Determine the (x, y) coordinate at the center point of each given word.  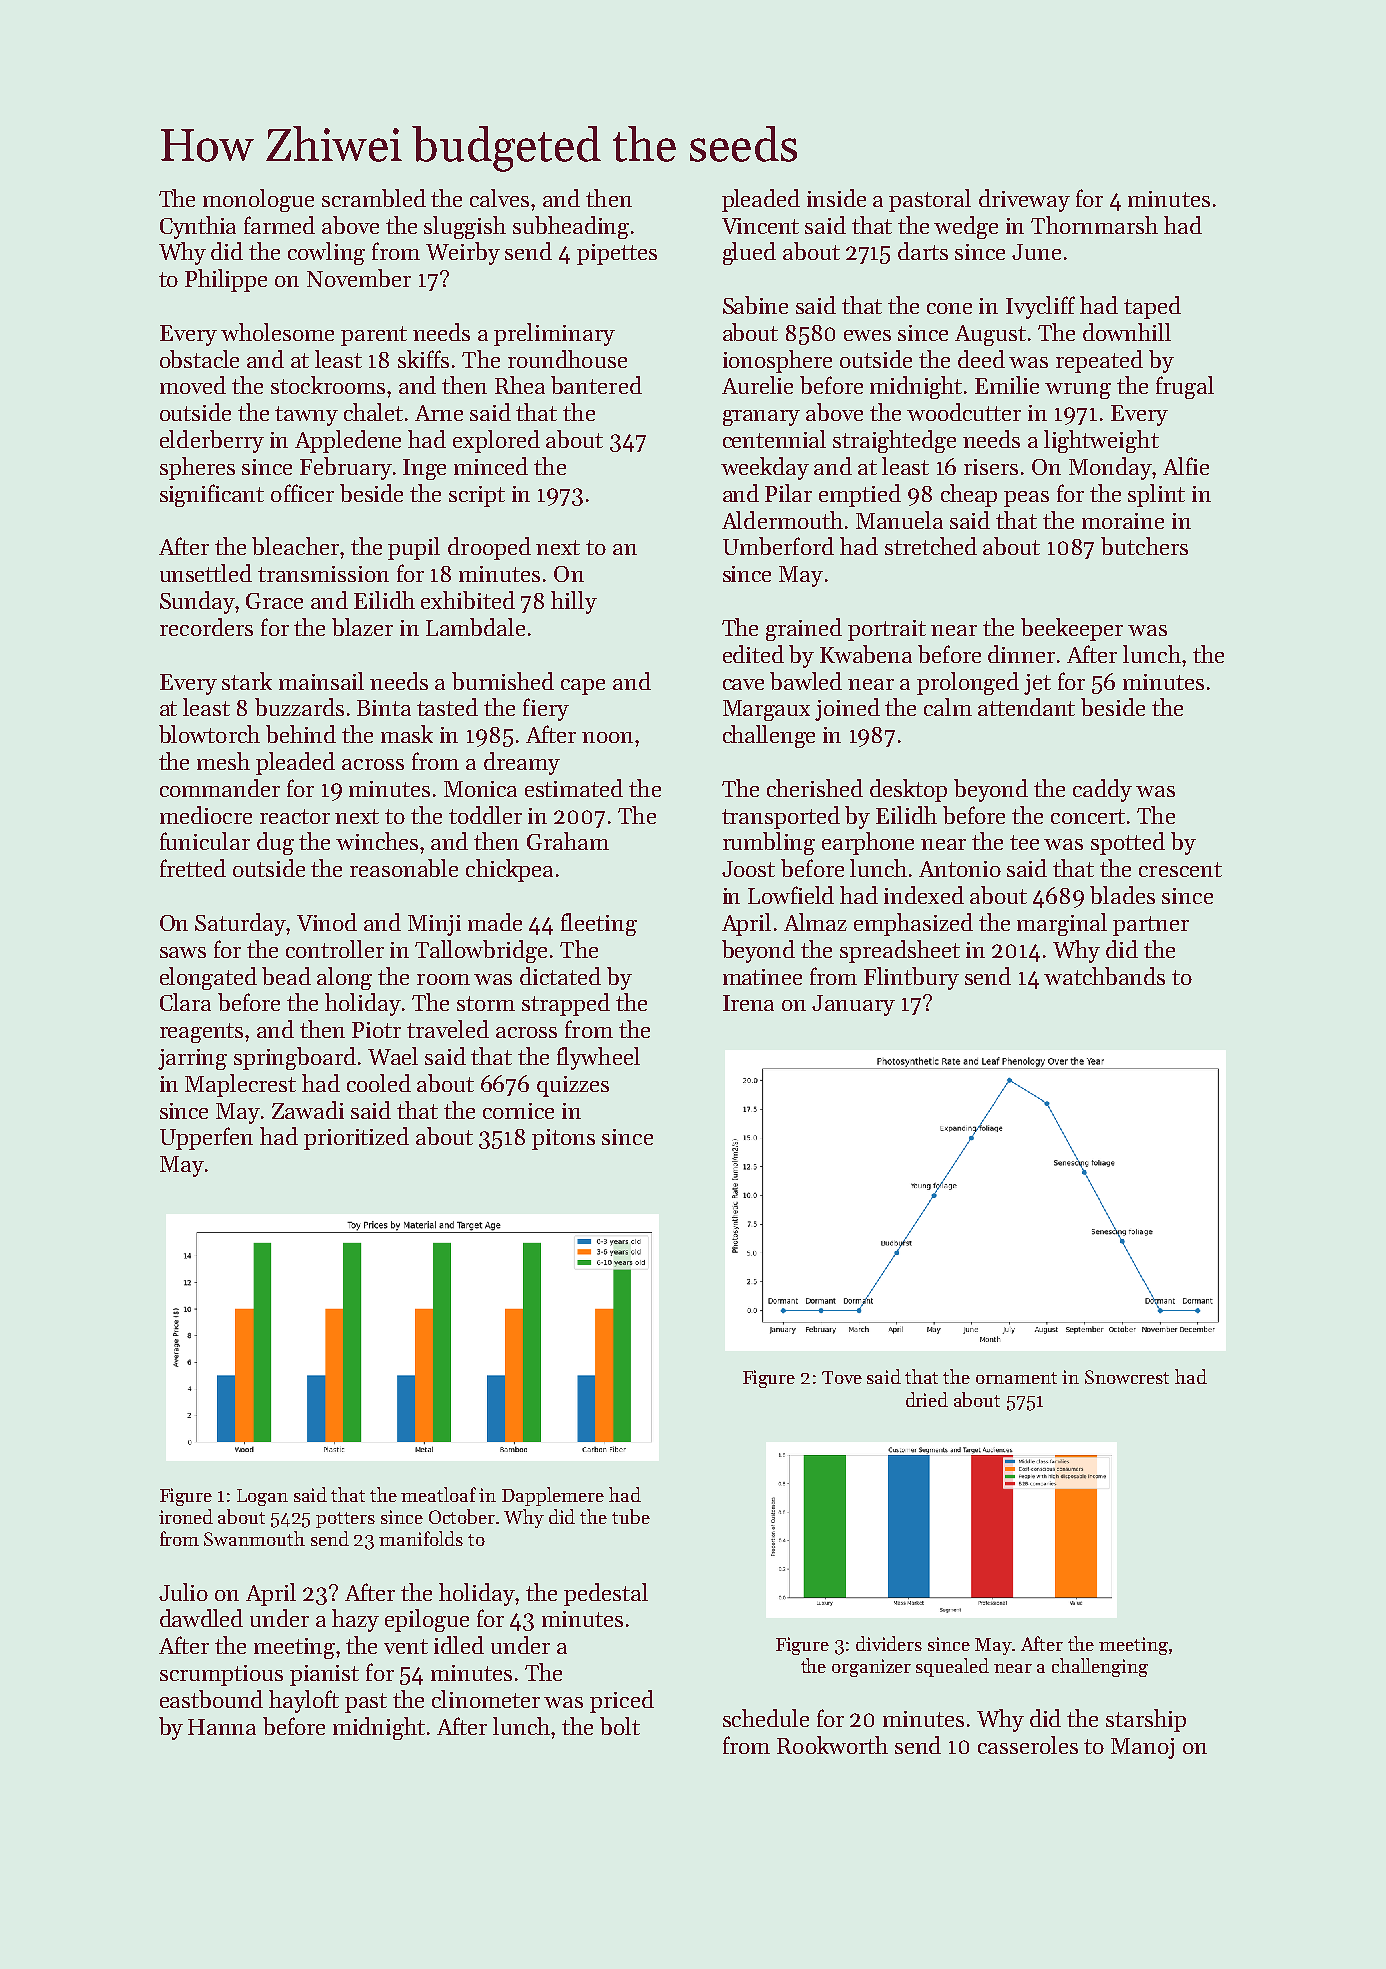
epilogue (427, 1620)
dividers (889, 1643)
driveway (1024, 200)
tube (631, 1516)
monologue (258, 200)
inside (836, 198)
